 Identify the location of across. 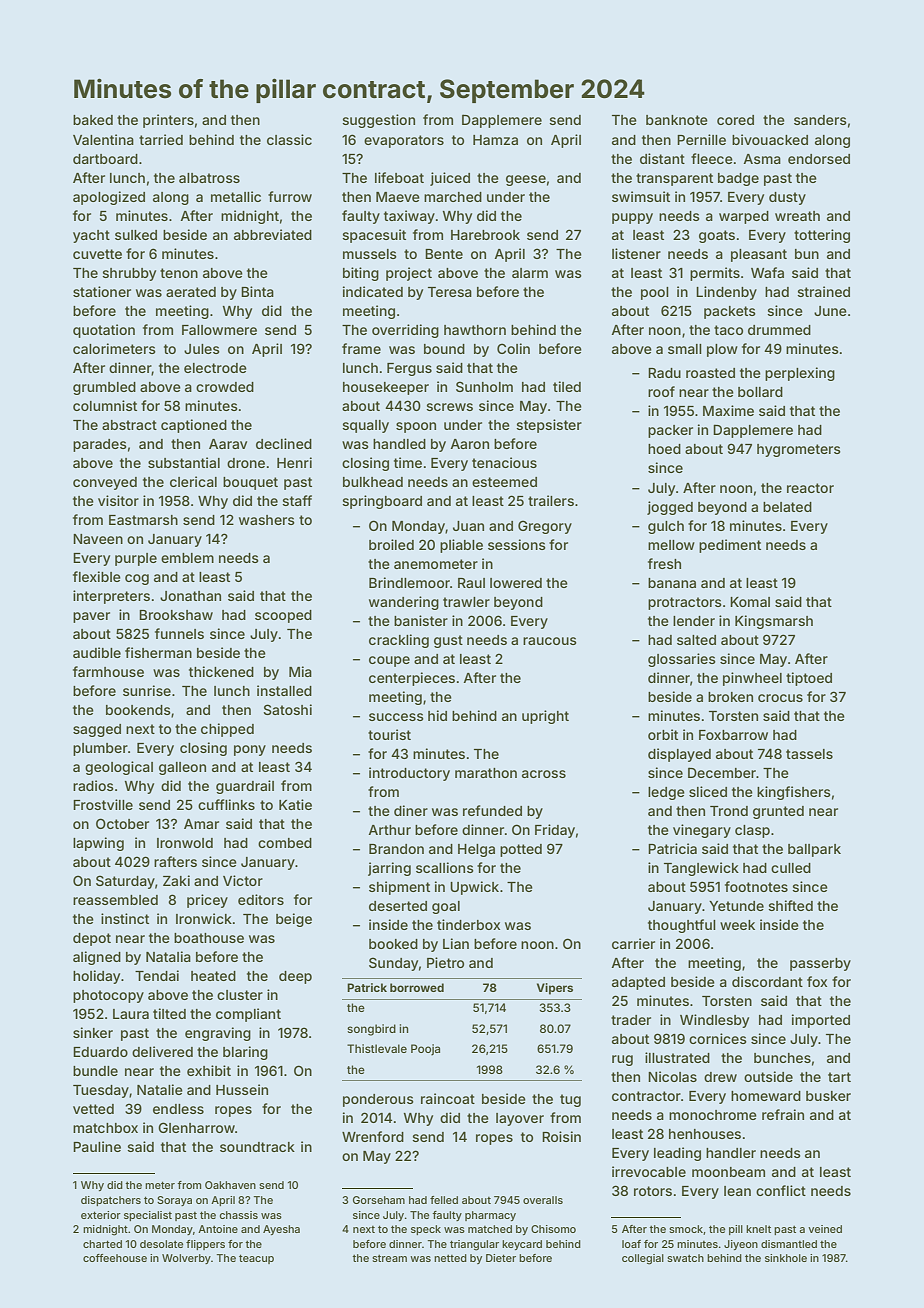
(544, 774).
